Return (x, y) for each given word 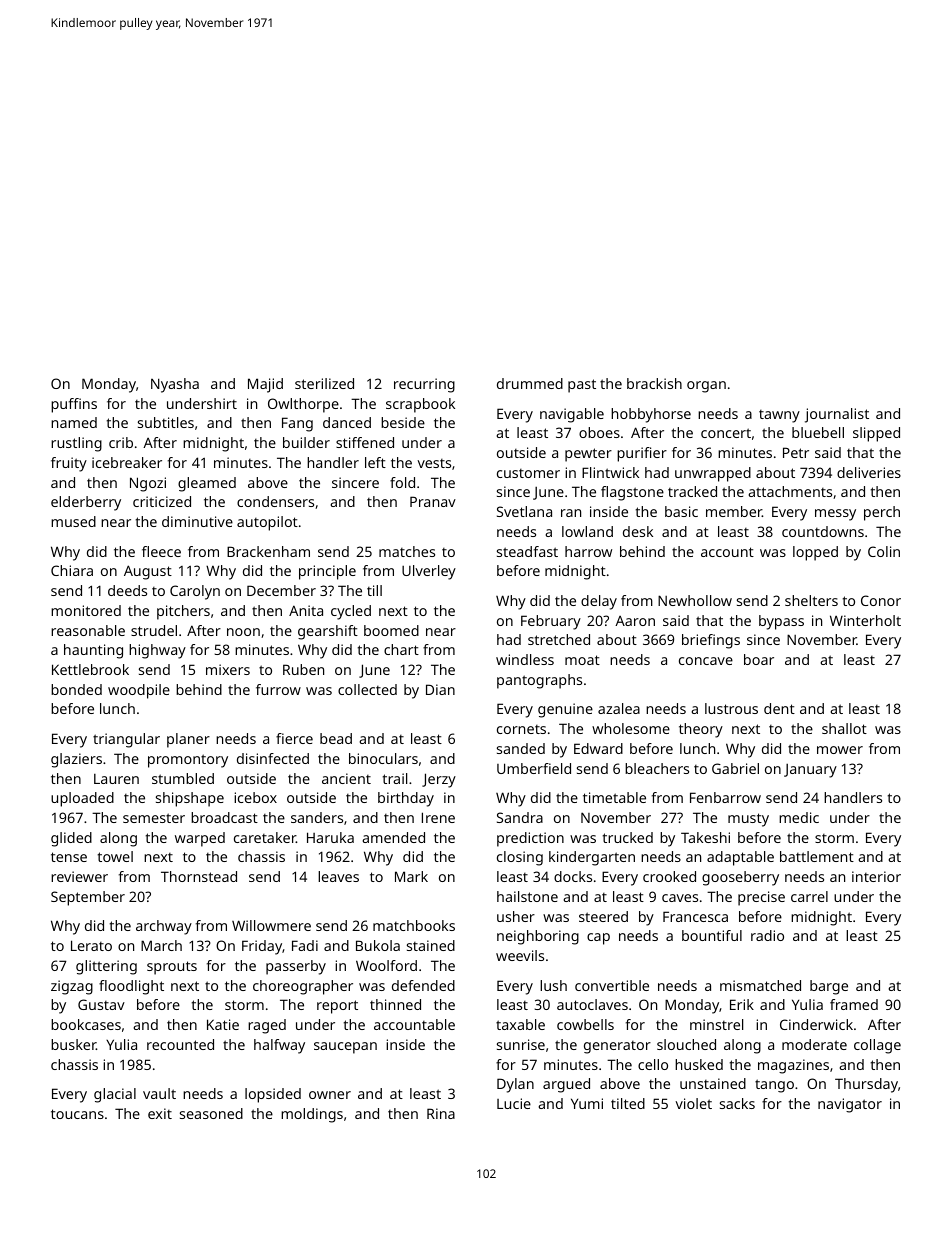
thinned (395, 1004)
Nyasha (175, 385)
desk (638, 531)
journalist (837, 415)
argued (566, 1085)
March (161, 945)
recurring (424, 385)
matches (407, 551)
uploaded (82, 799)
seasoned (211, 1113)
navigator (850, 1105)
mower (840, 750)
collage (877, 1046)
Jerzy (439, 780)
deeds (127, 590)
